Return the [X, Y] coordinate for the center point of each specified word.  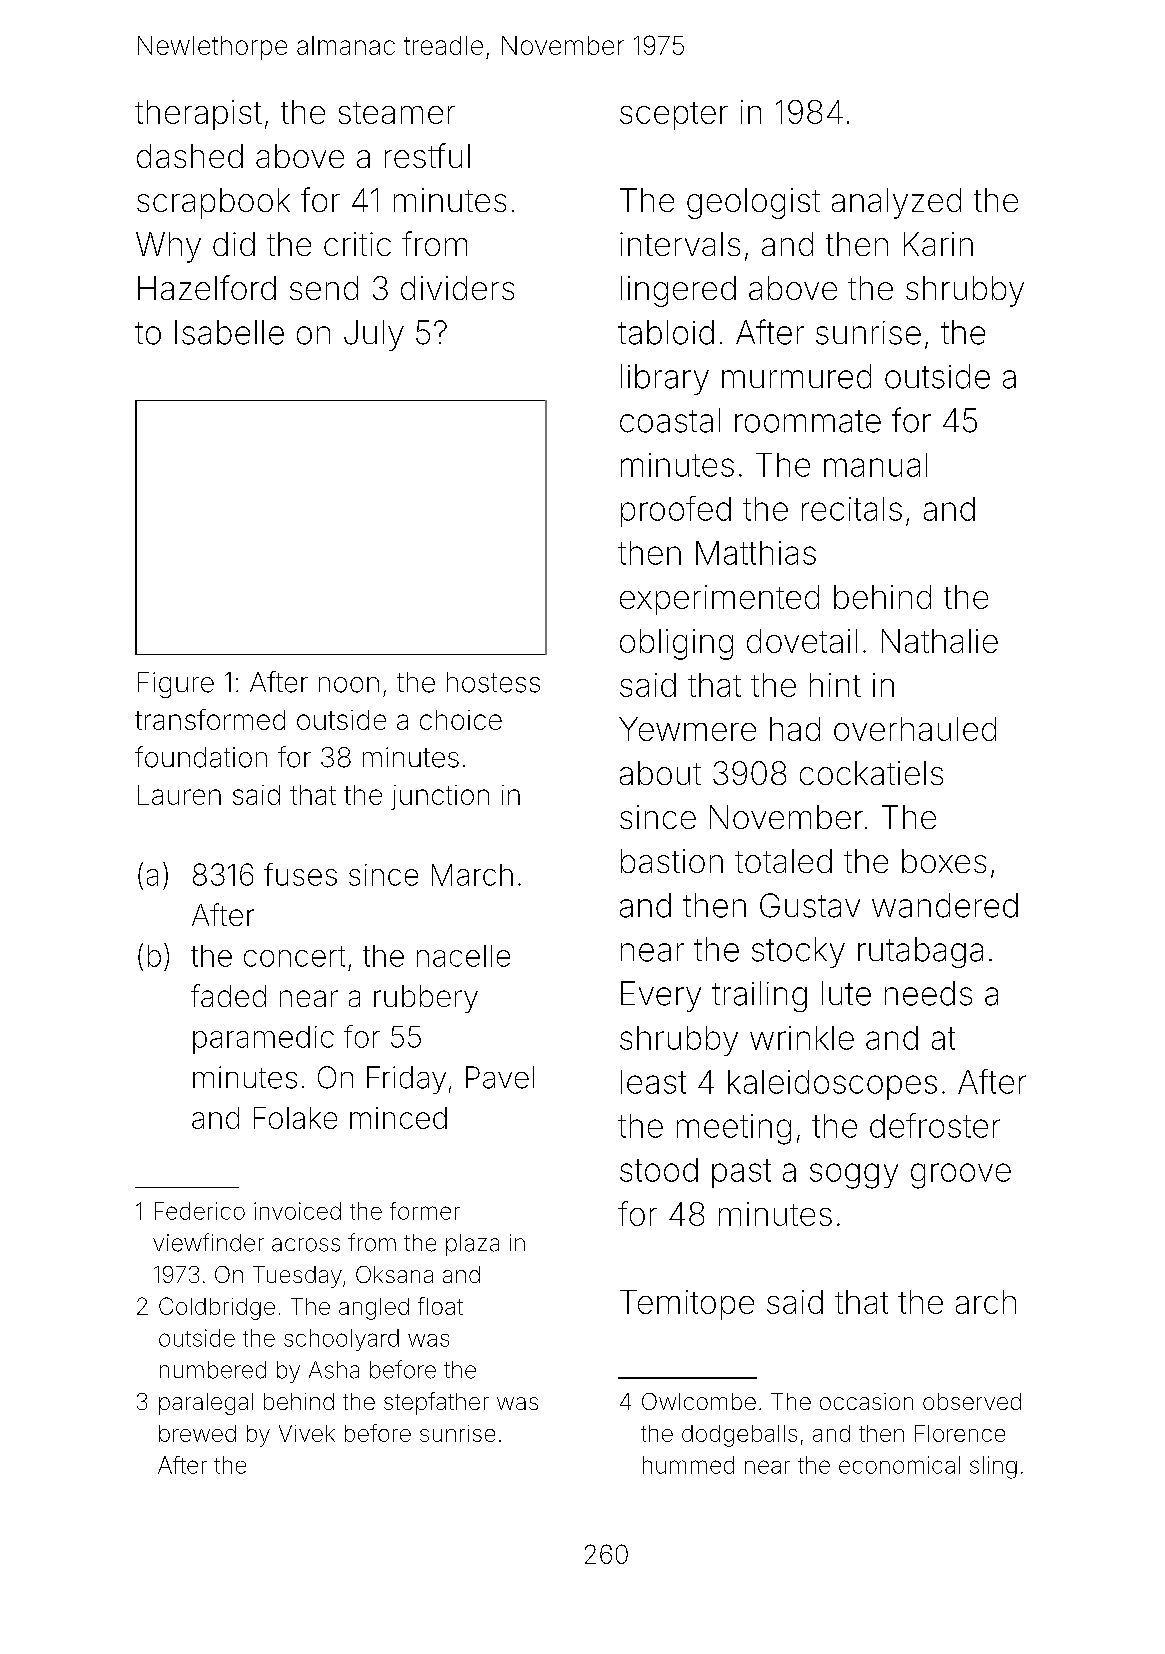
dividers [457, 288]
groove [961, 1176]
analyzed [896, 203]
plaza [472, 1245]
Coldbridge [217, 1308]
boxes [944, 861]
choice [461, 720]
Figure [176, 685]
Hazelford [207, 287]
